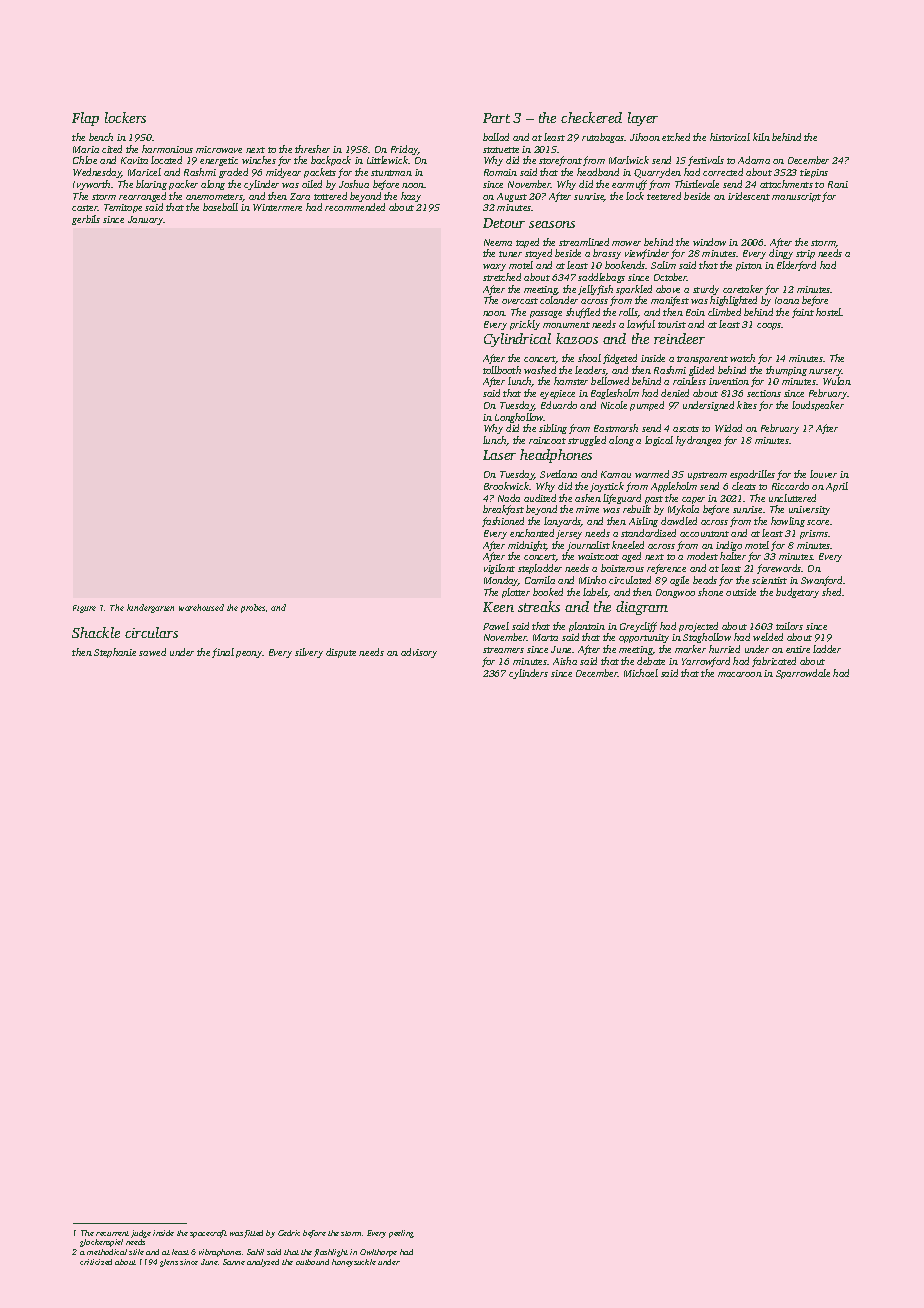  I want to click on Rani, so click(838, 184).
